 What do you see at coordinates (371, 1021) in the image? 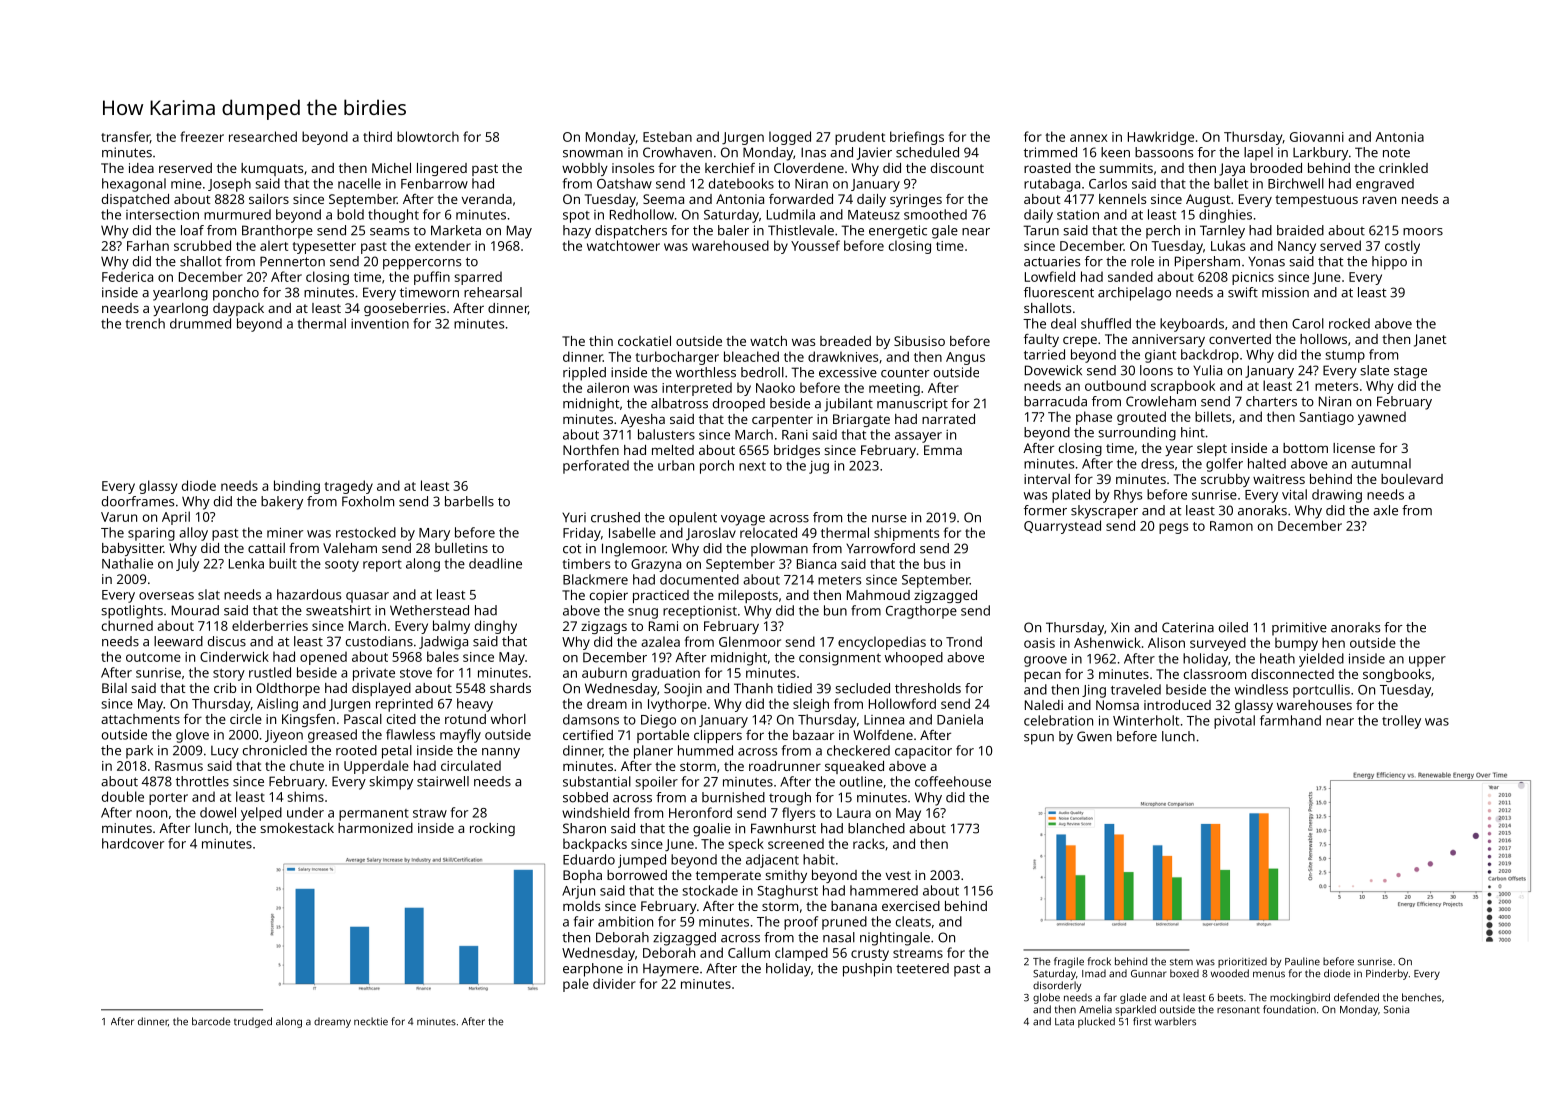
I see `necktie` at bounding box center [371, 1021].
